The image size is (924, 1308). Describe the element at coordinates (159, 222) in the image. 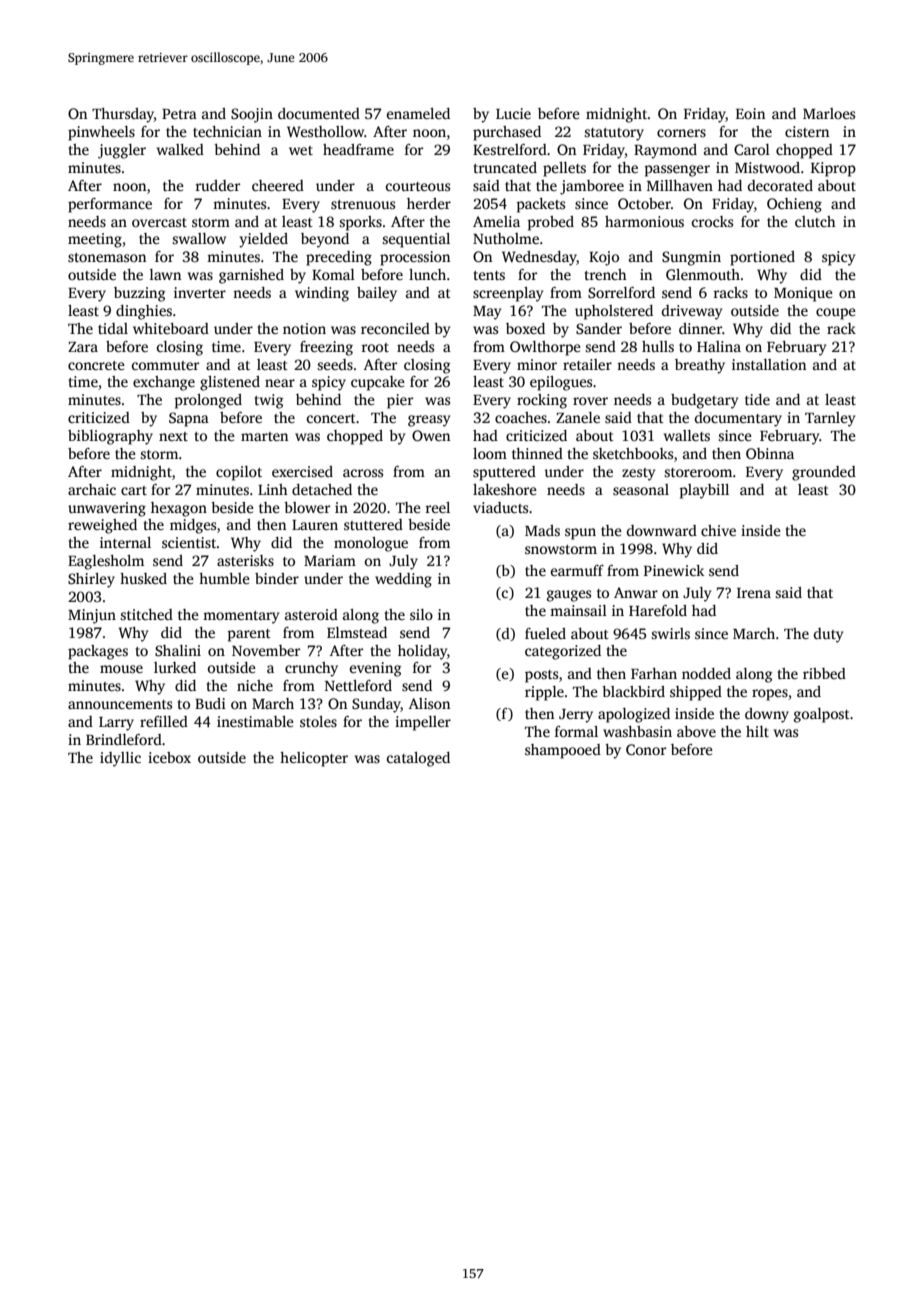

I see `overcast` at that location.
